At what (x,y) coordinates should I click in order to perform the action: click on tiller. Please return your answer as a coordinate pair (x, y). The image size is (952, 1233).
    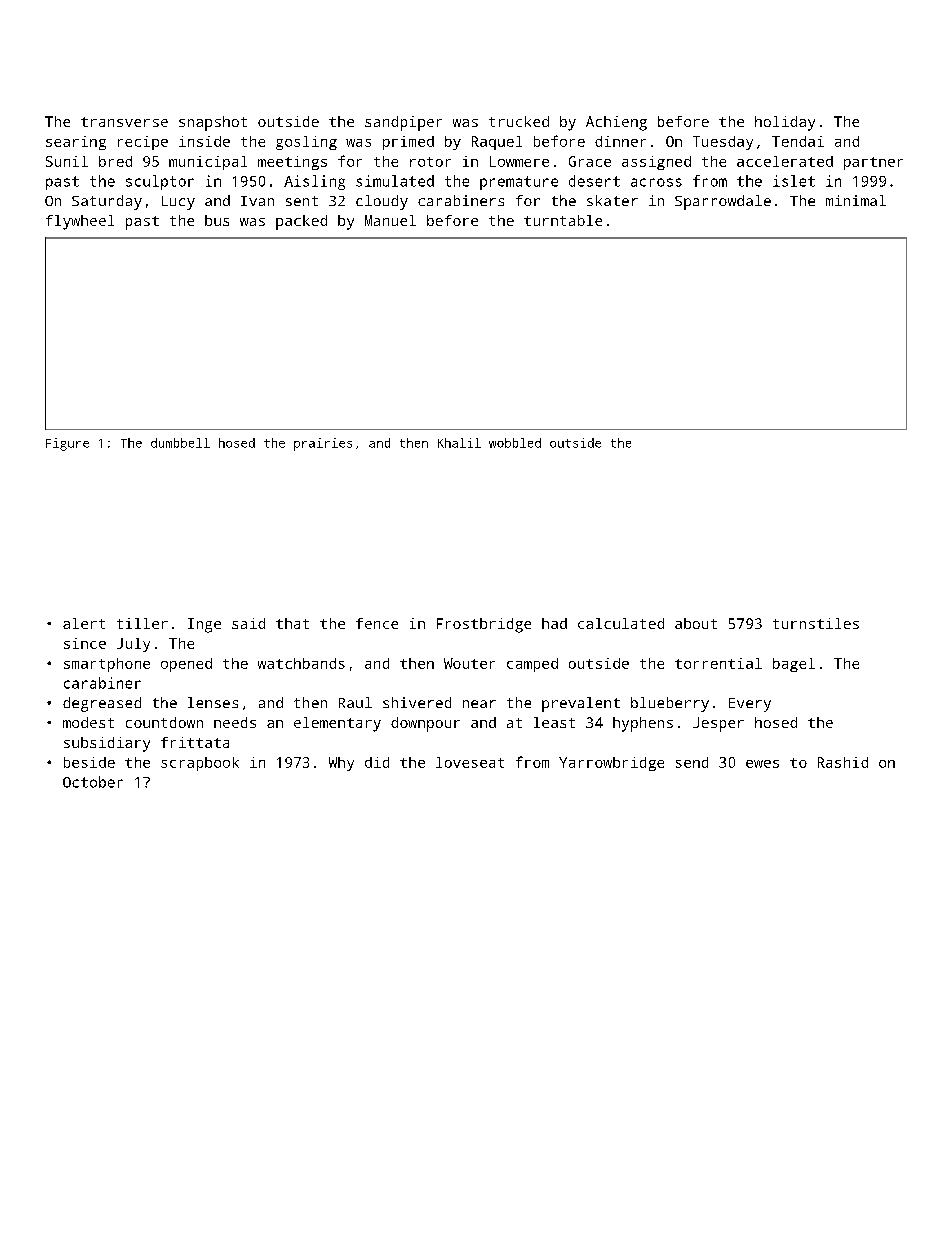
    Looking at the image, I should click on (142, 623).
